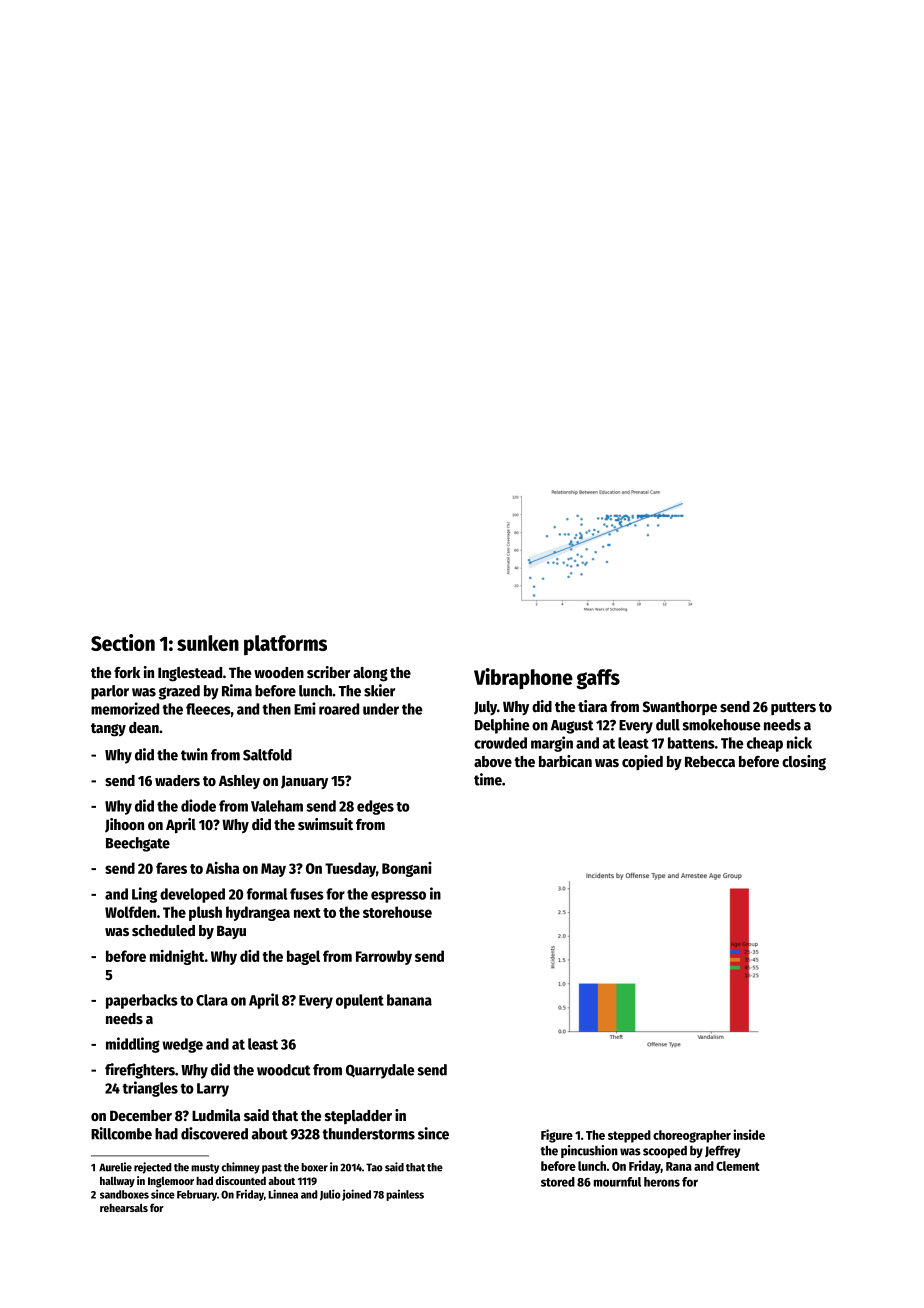 Image resolution: width=924 pixels, height=1308 pixels. Describe the element at coordinates (285, 645) in the page. I see `platforms` at that location.
